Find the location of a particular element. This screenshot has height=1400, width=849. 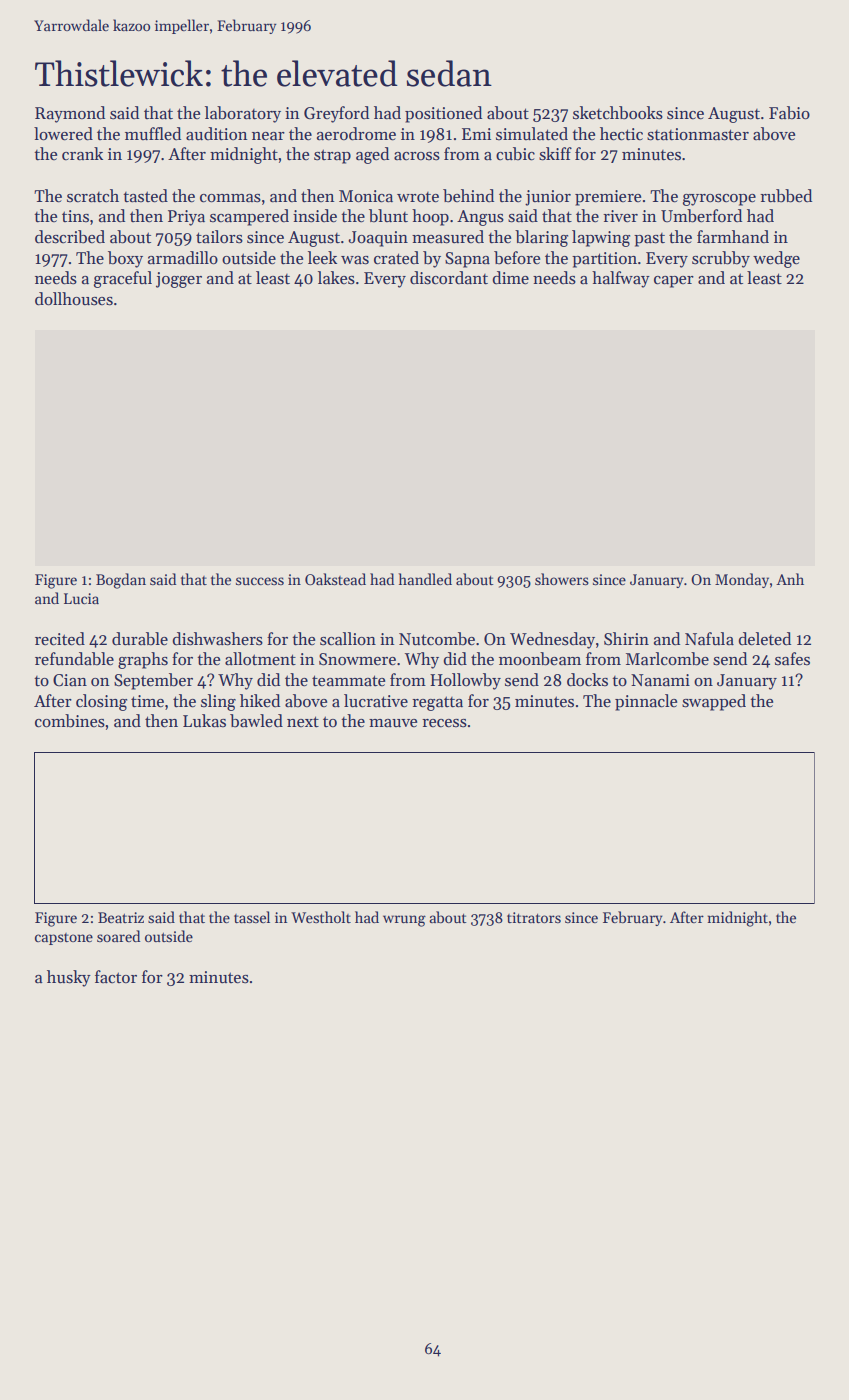

lowered is located at coordinates (63, 134).
